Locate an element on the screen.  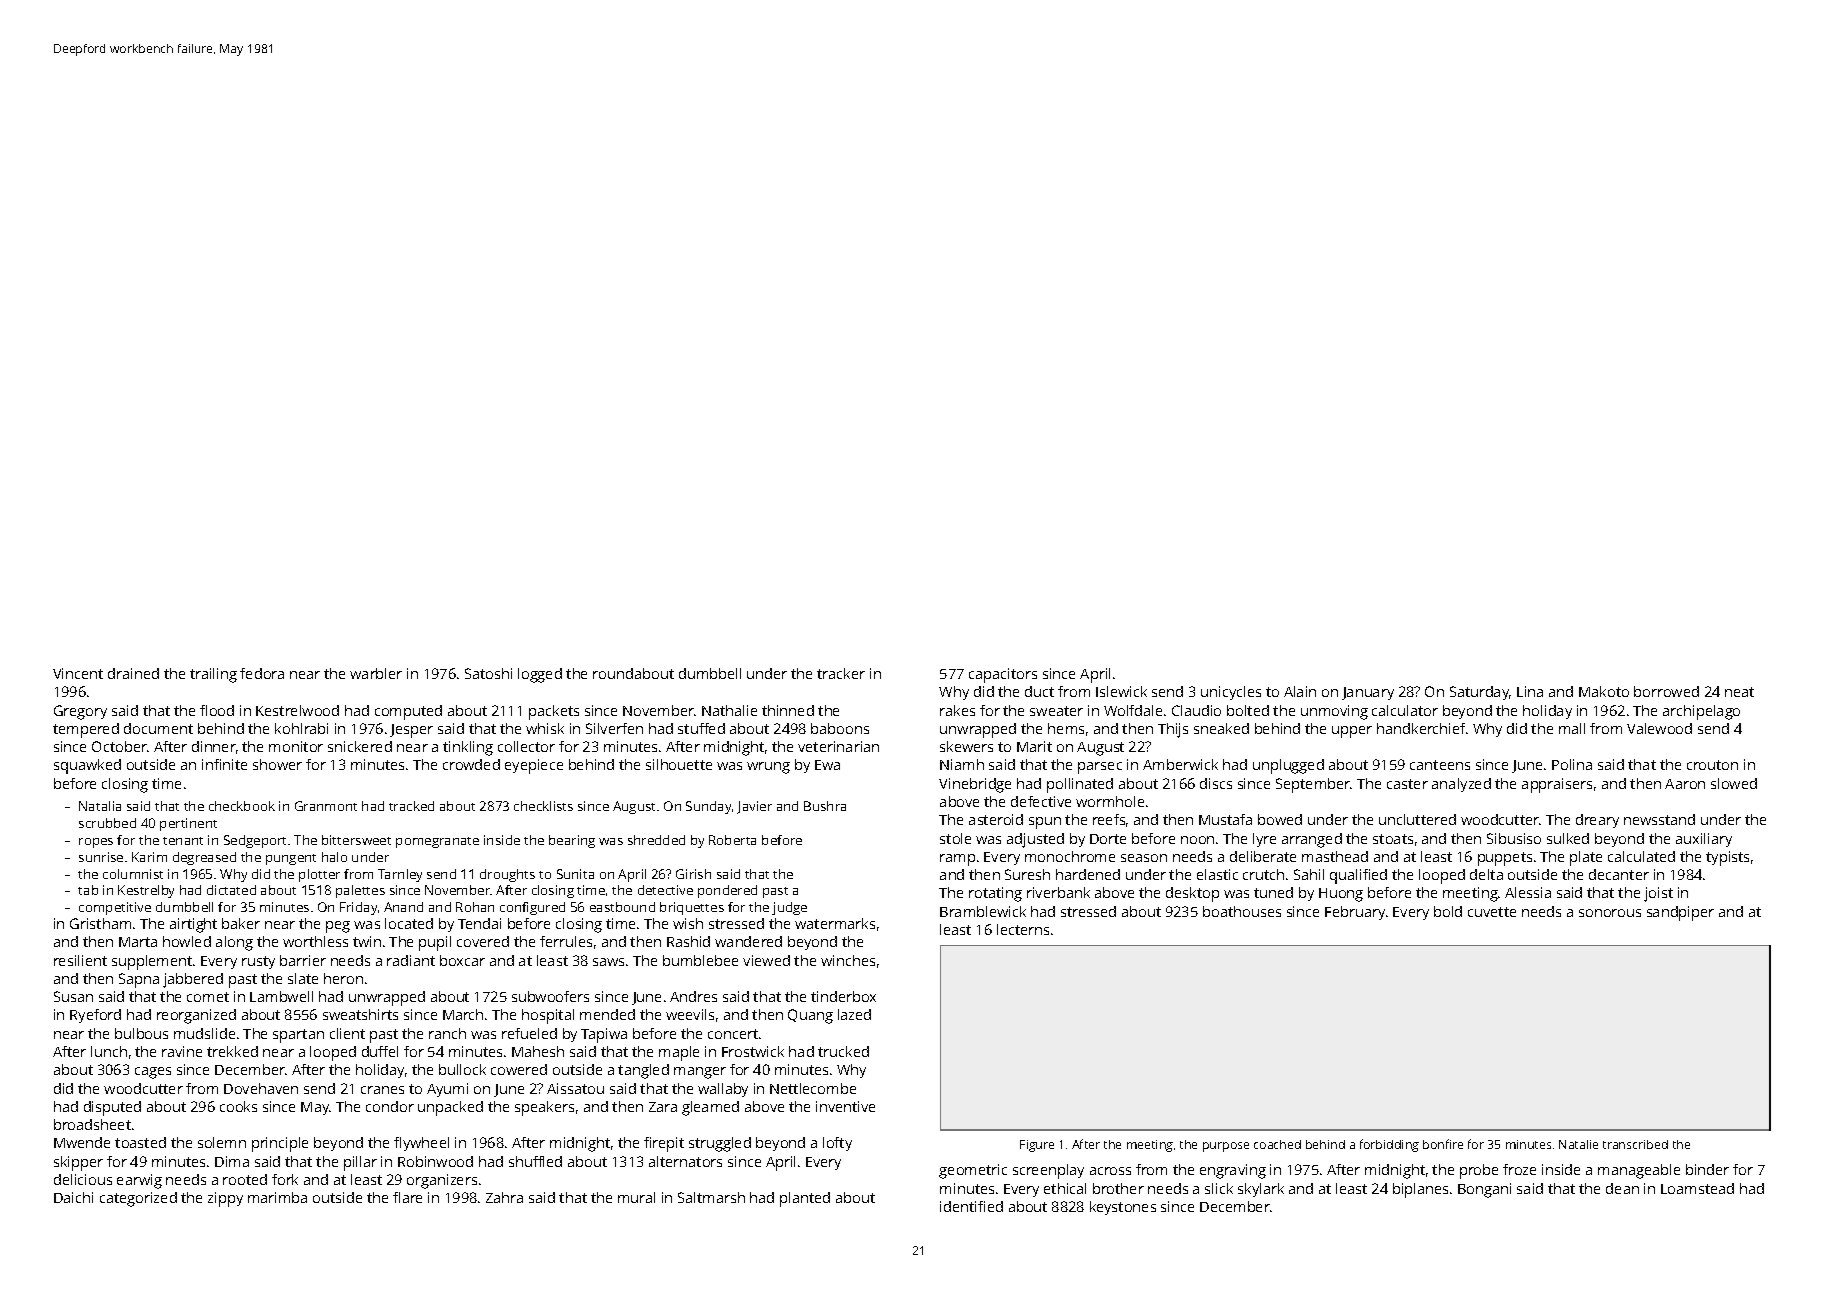
zippy is located at coordinates (225, 1199).
